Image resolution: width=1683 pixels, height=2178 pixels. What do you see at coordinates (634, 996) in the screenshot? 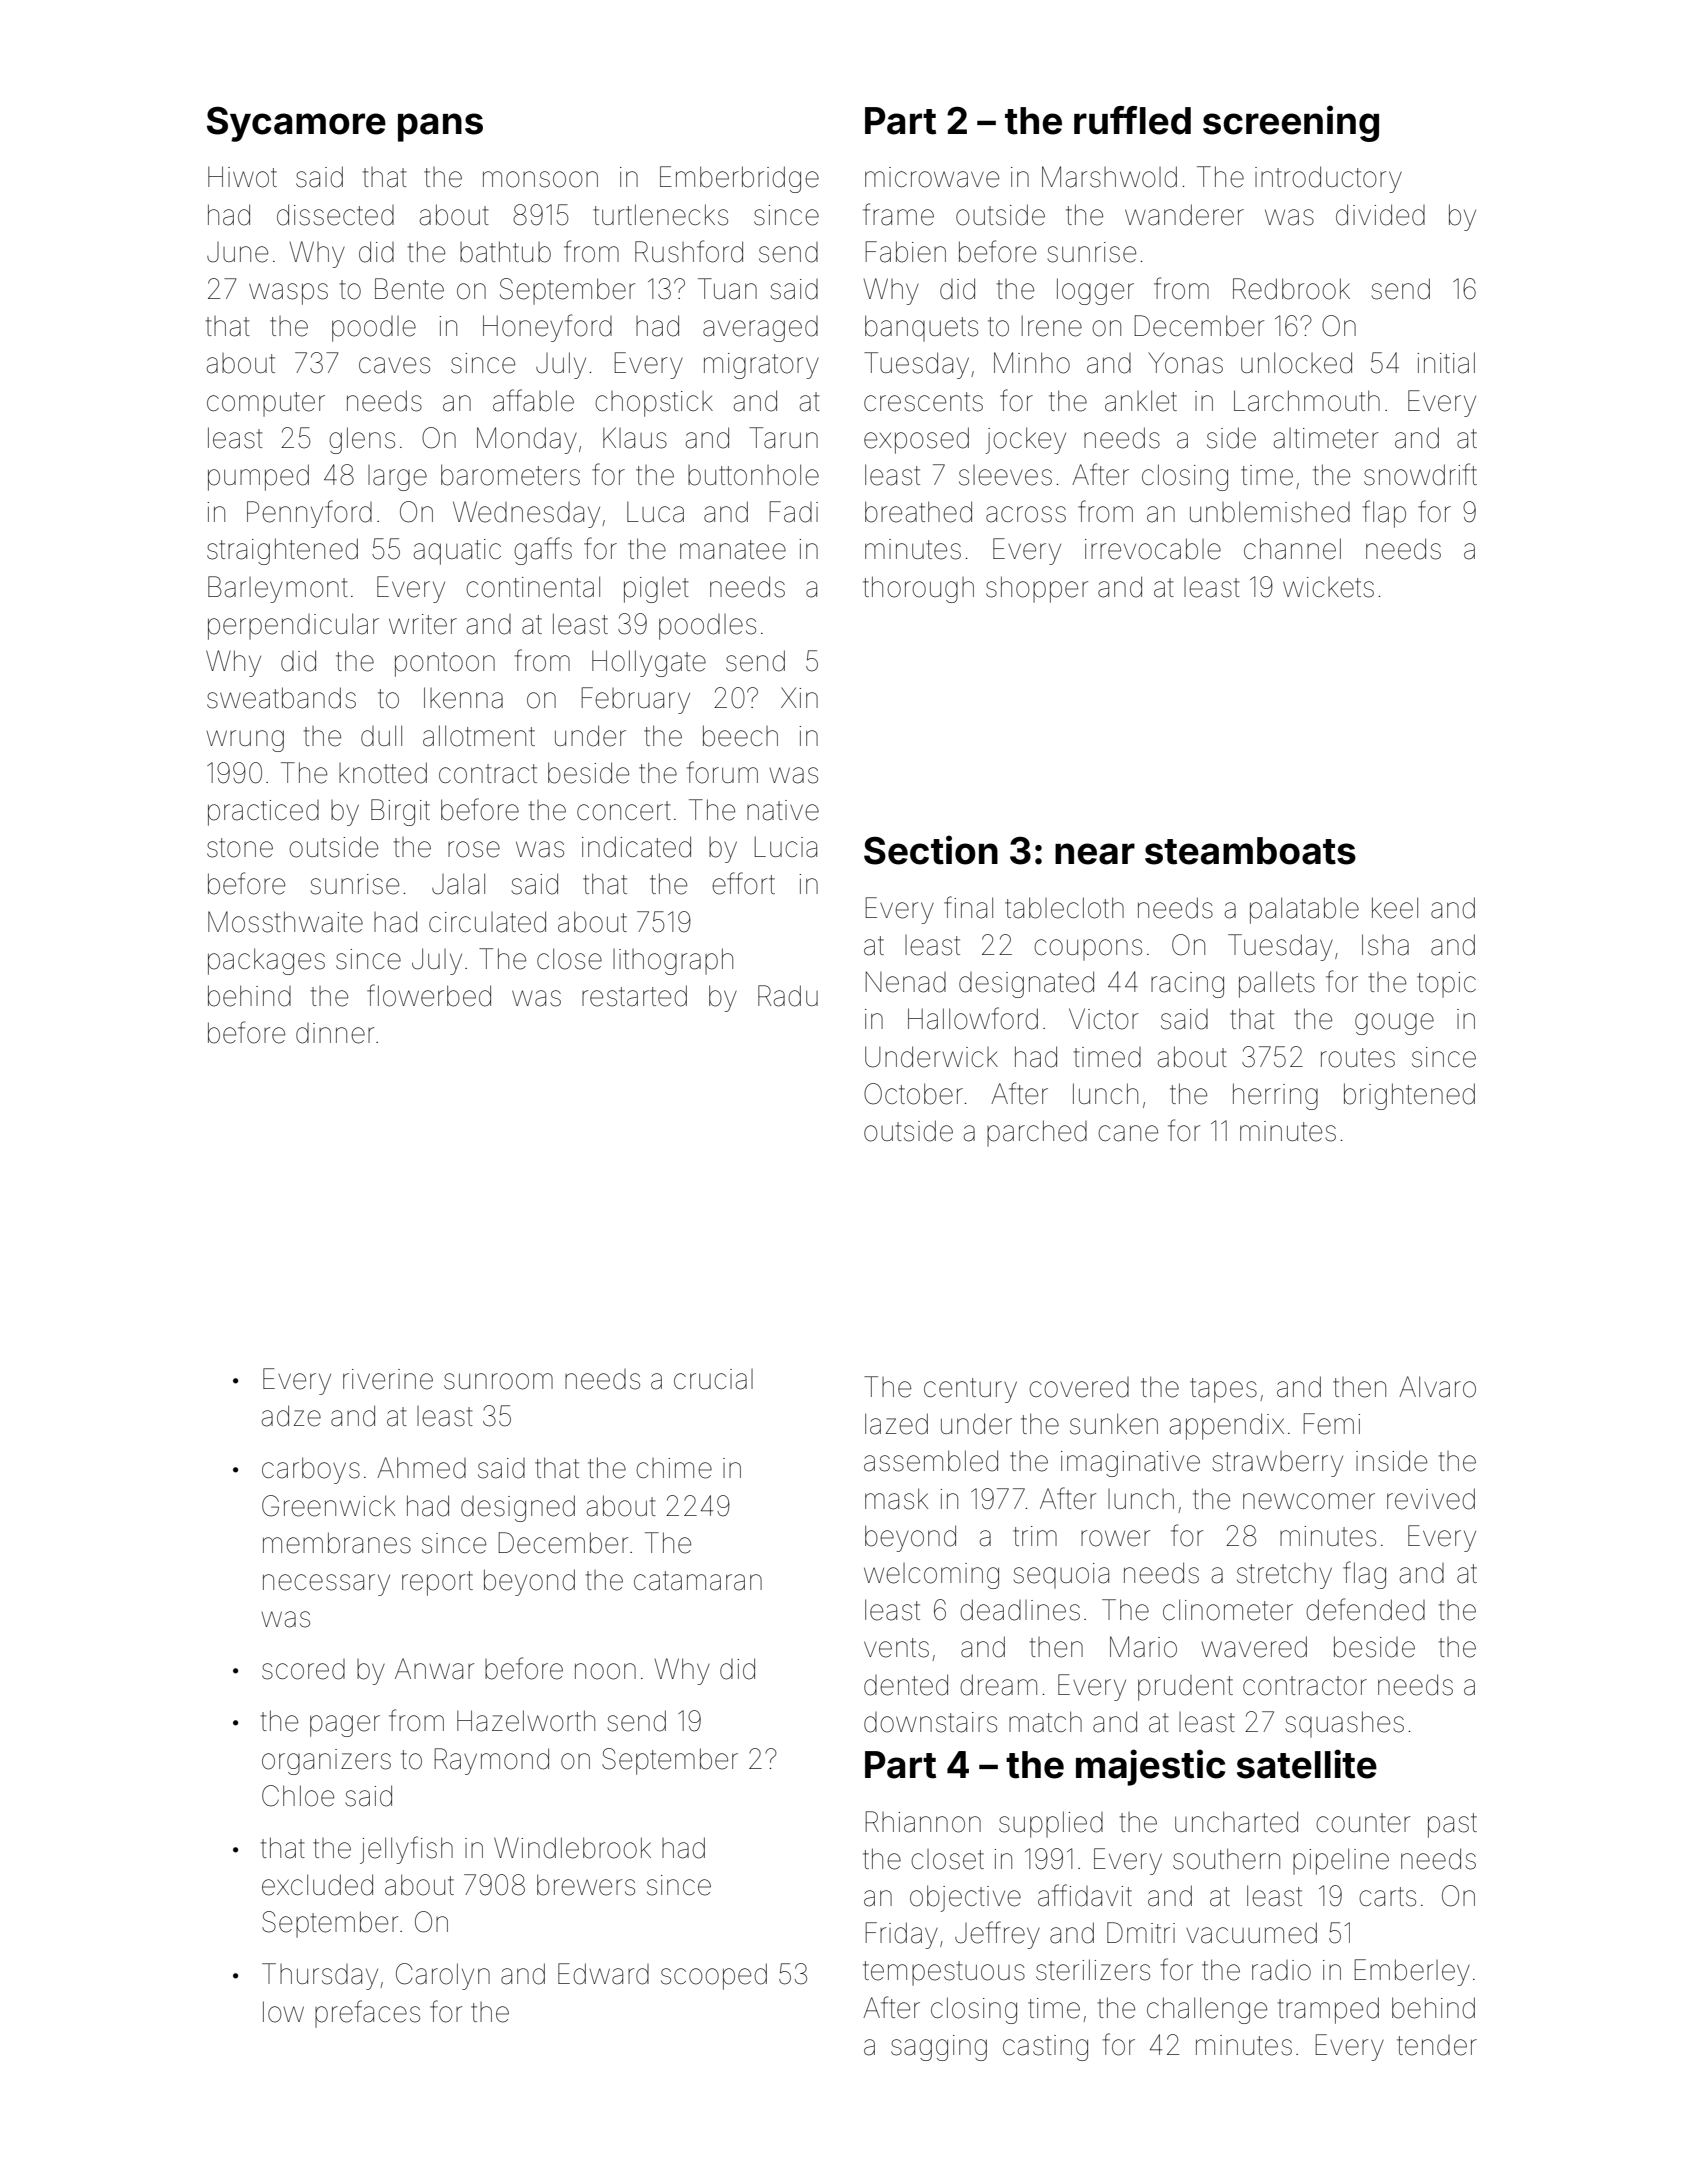
I see `restarted` at bounding box center [634, 996].
